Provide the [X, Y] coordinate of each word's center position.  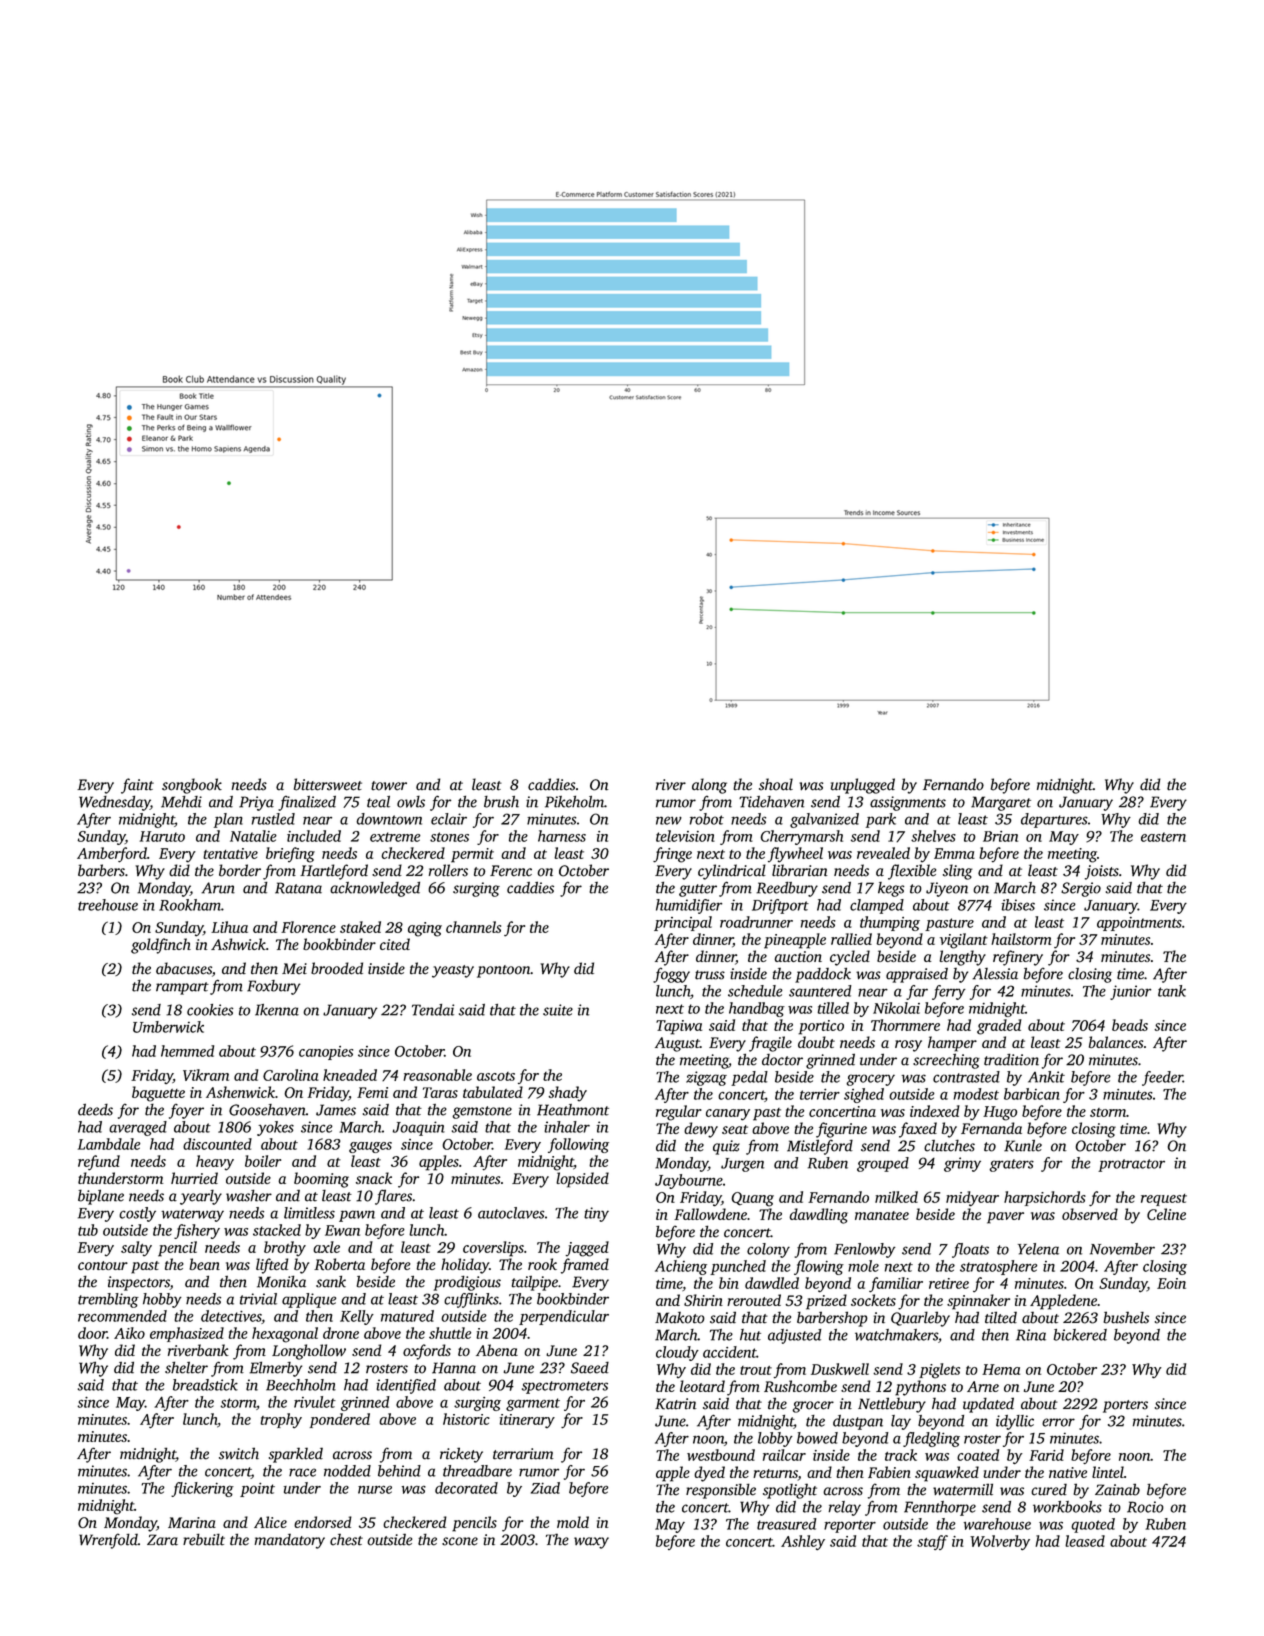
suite [558, 1010]
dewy [701, 1130]
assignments [908, 803]
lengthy [963, 958]
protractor [1131, 1165]
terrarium [523, 1454]
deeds [95, 1110]
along [709, 786]
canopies [326, 1053]
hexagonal [285, 1335]
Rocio [1145, 1507]
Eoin [1171, 1283]
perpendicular [564, 1317]
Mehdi [181, 802]
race [302, 1472]
